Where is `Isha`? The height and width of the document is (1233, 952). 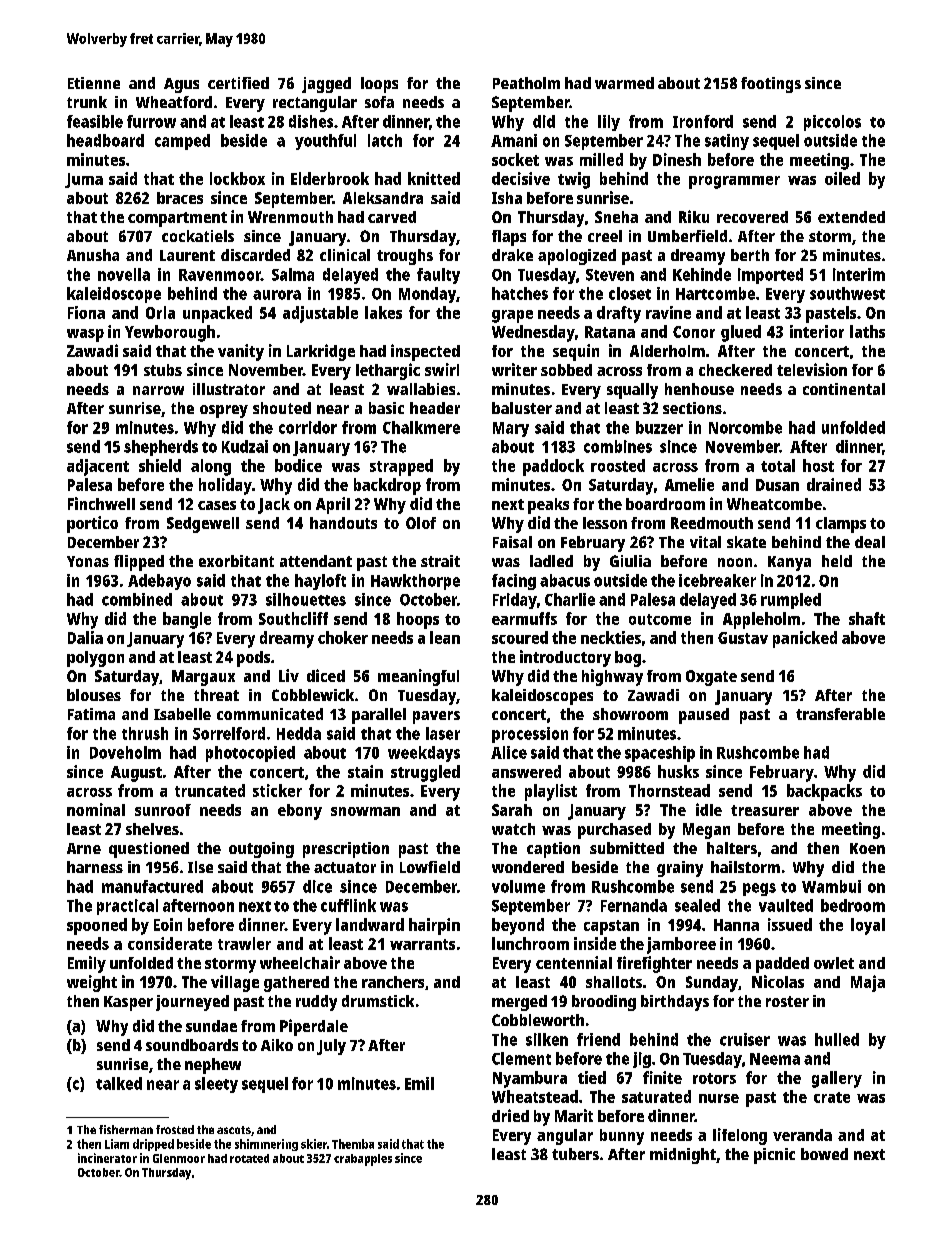
Isha is located at coordinates (507, 198).
